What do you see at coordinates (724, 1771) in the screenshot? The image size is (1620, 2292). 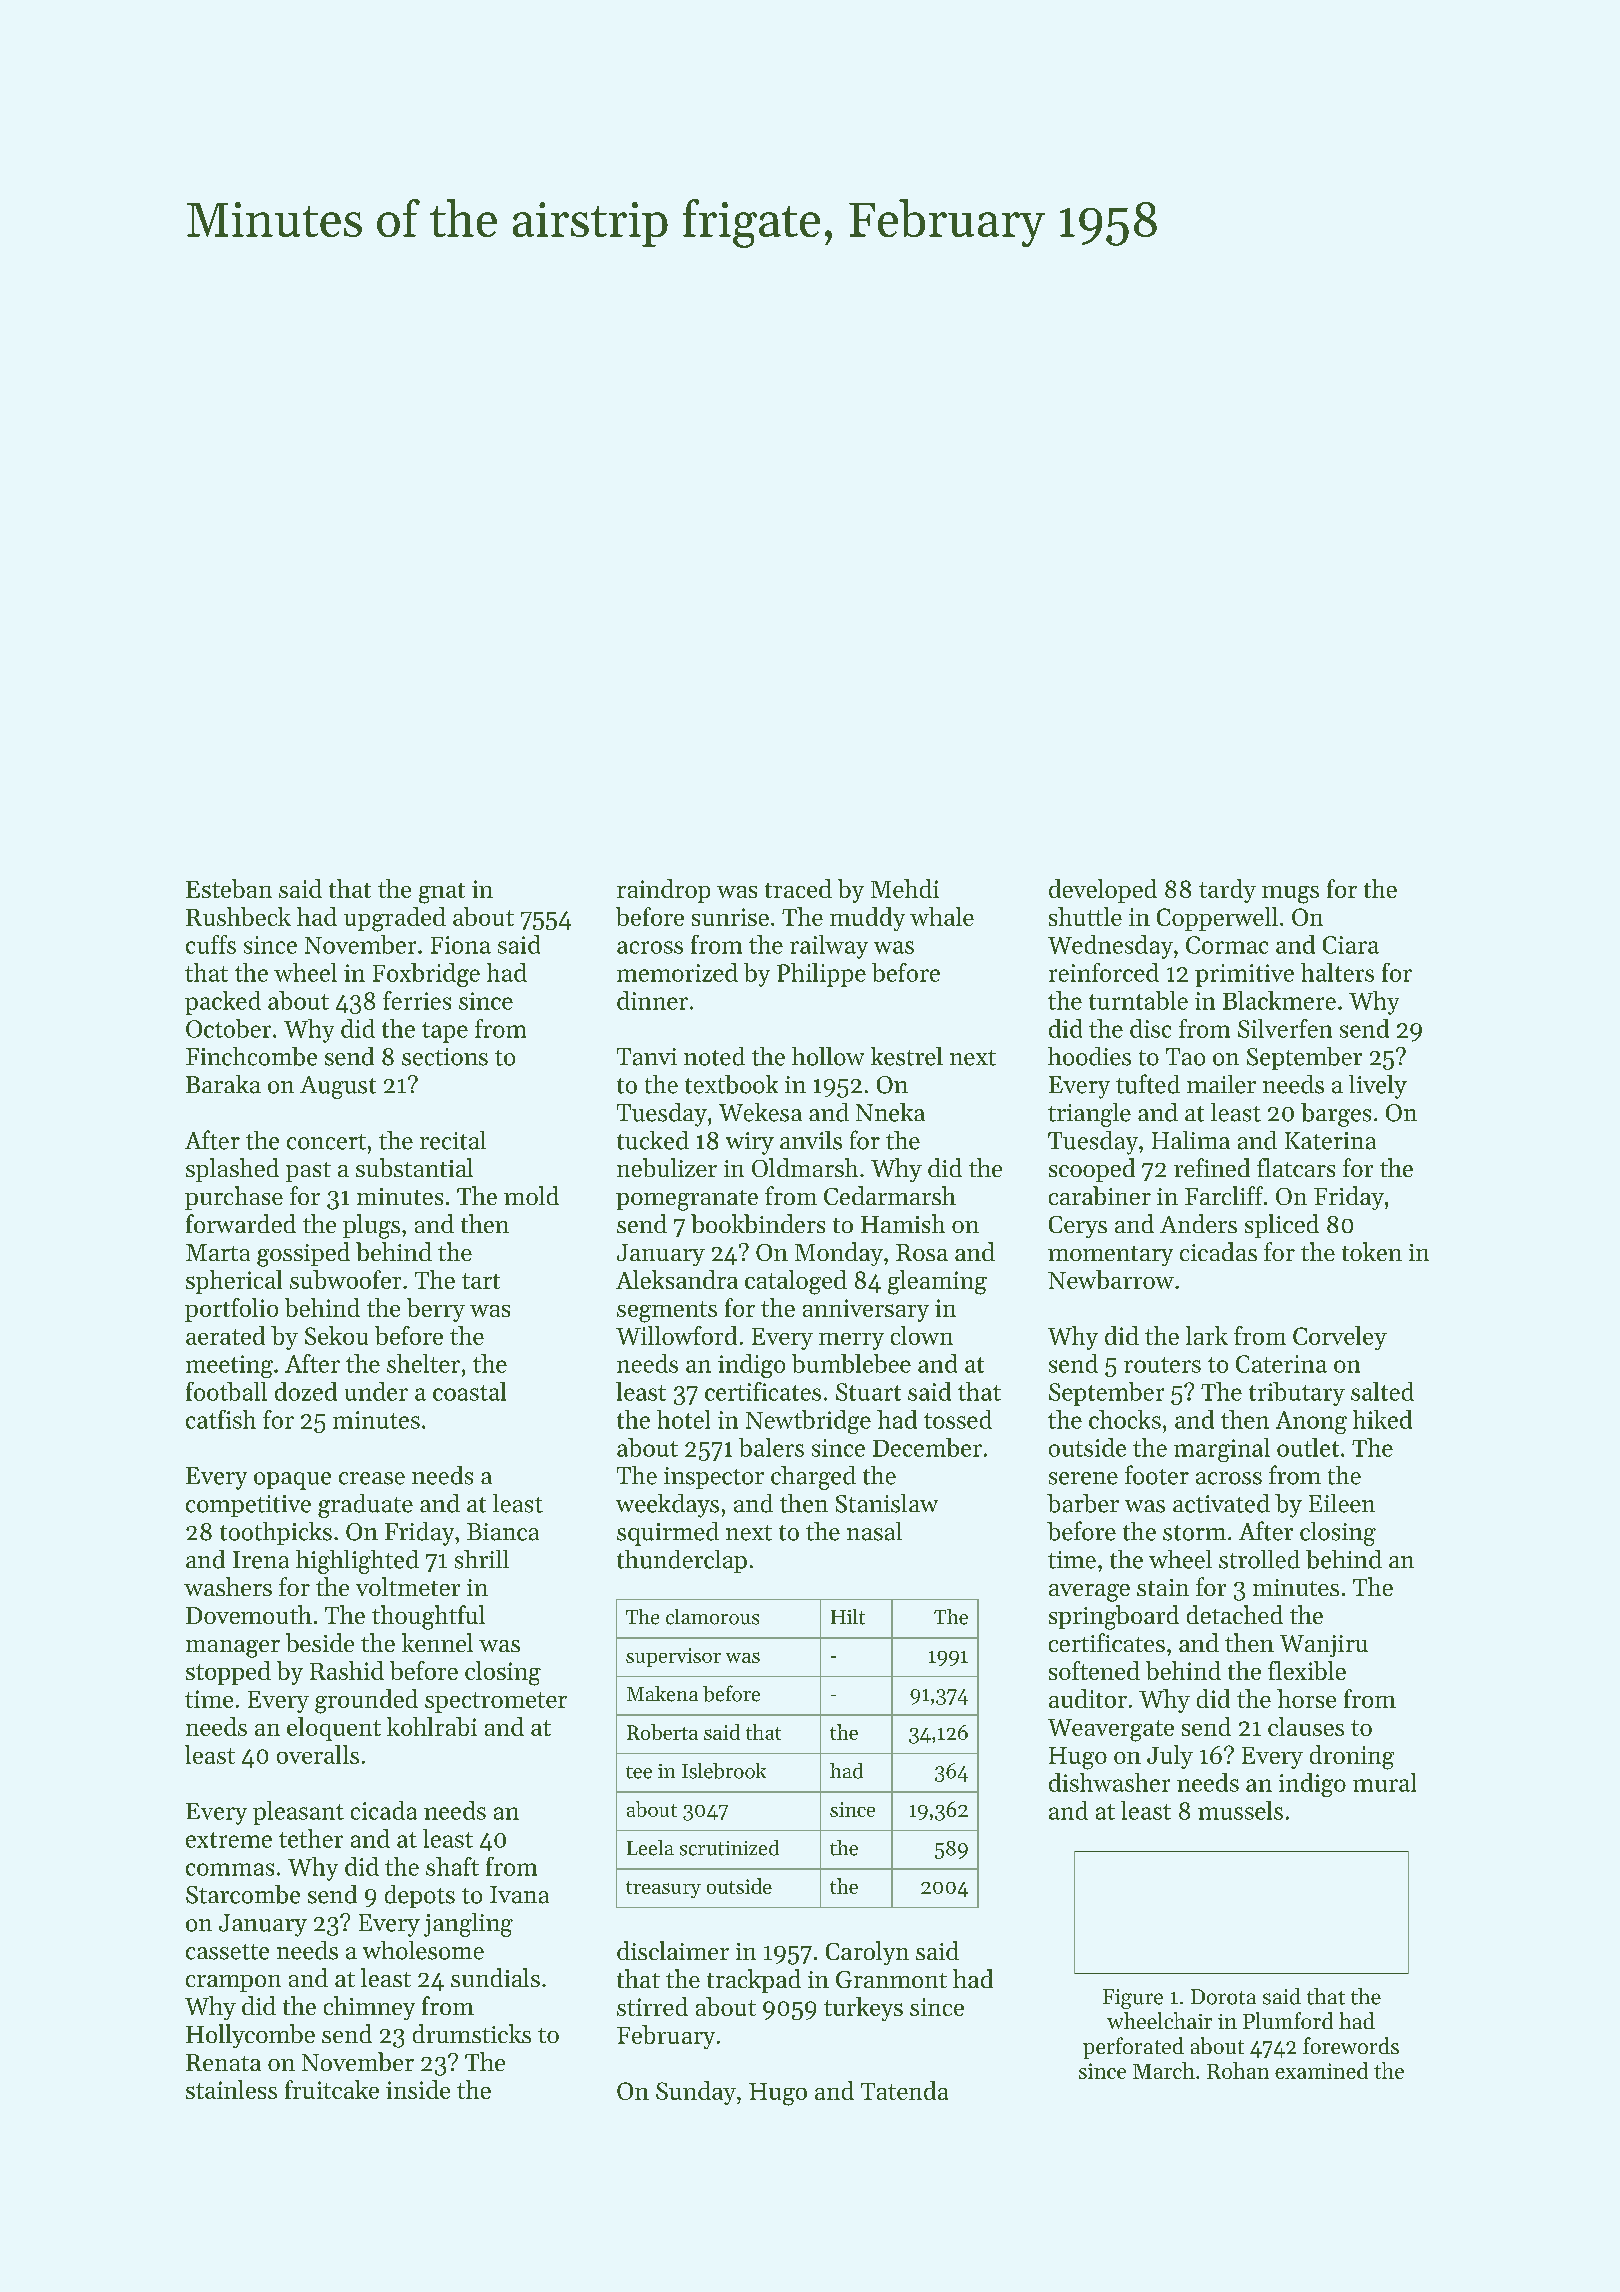 I see `Islebrook` at bounding box center [724, 1771].
